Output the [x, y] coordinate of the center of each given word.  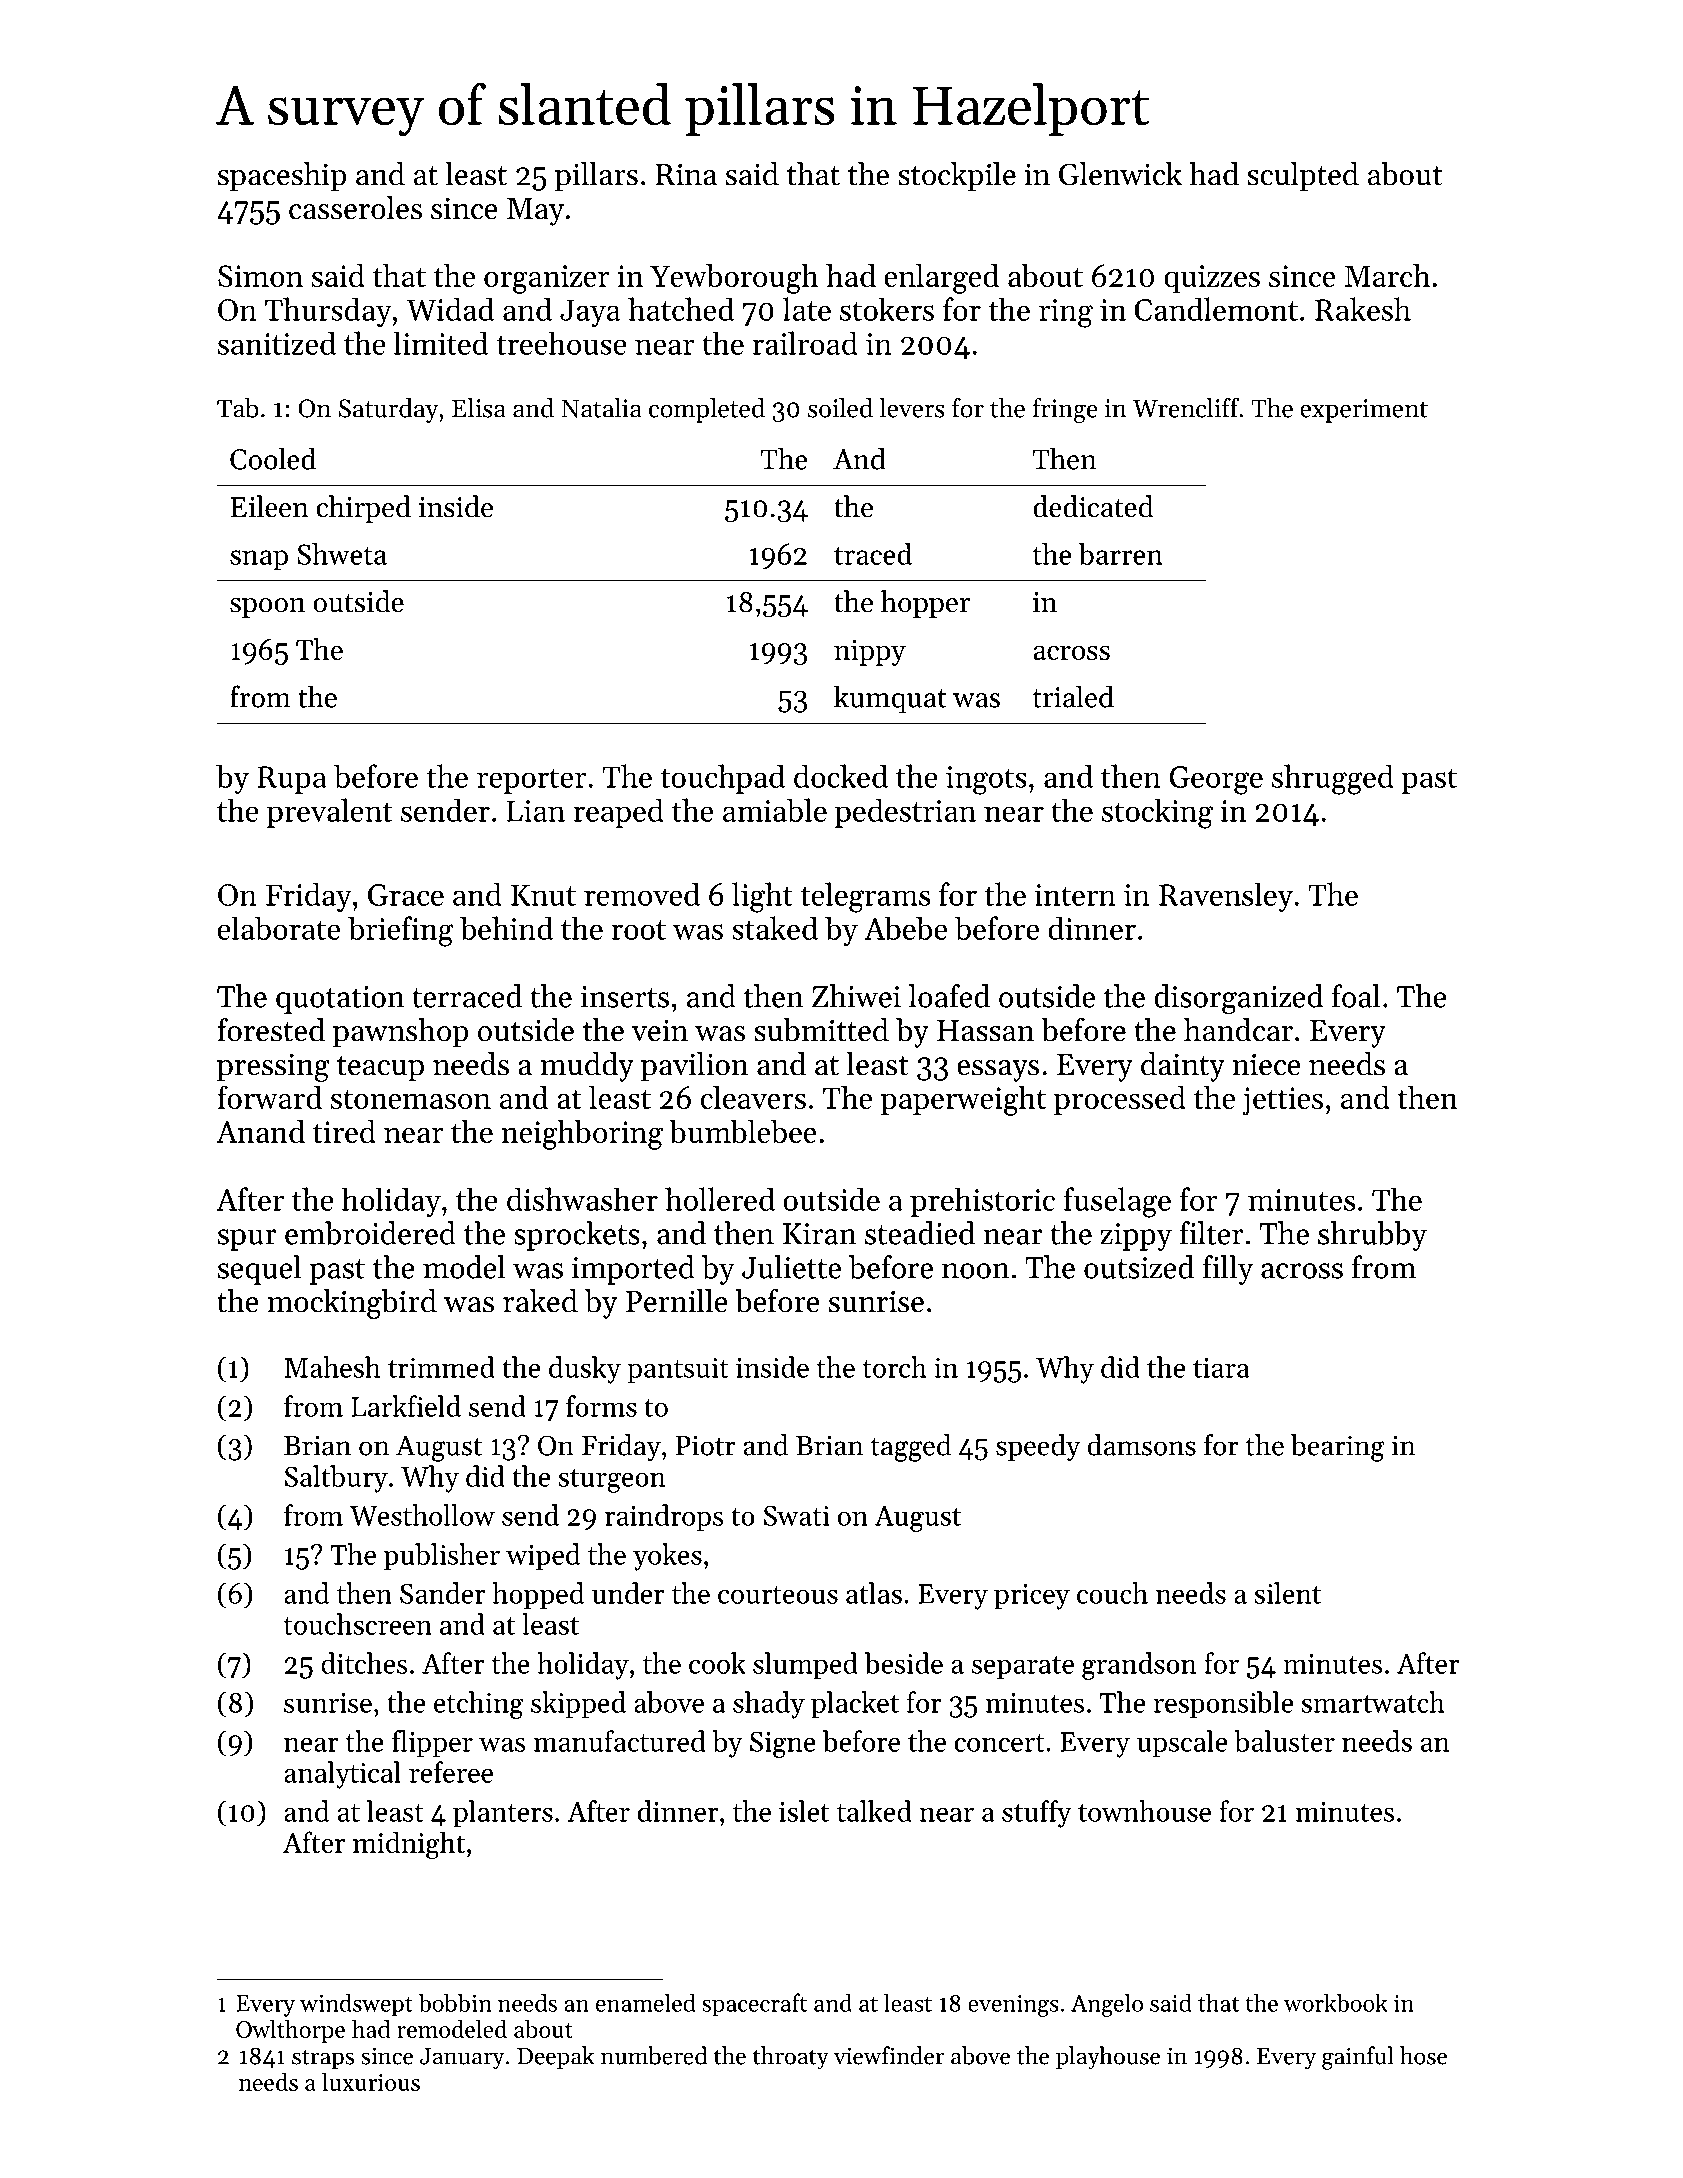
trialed [1073, 696]
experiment [1364, 411]
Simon [260, 276]
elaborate [279, 928]
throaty [791, 2058]
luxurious [371, 2082]
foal [1356, 996]
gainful [1358, 2058]
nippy [870, 652]
